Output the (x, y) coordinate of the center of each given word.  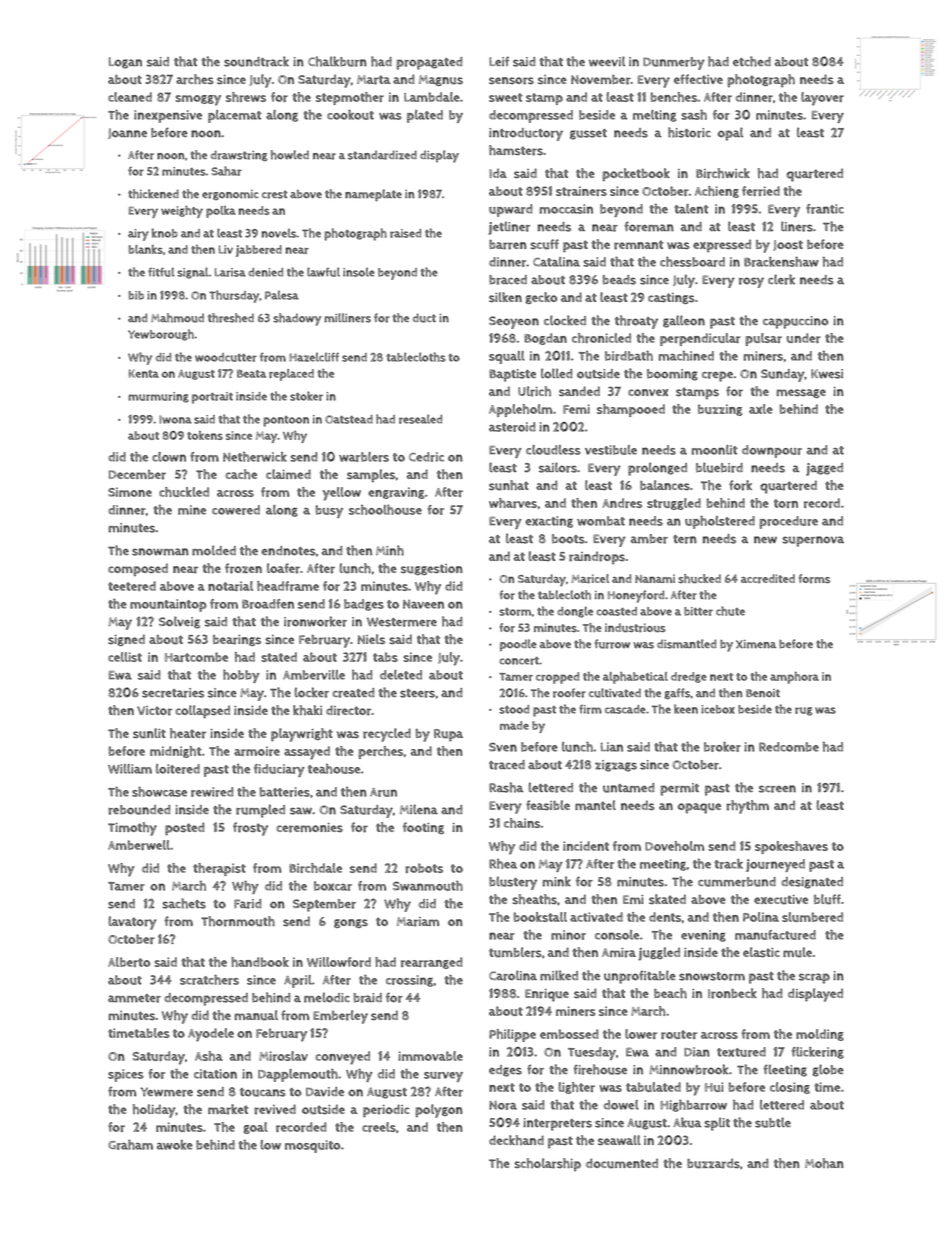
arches (195, 79)
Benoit (763, 693)
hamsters (516, 150)
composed (138, 570)
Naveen (423, 604)
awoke (175, 1145)
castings (671, 298)
